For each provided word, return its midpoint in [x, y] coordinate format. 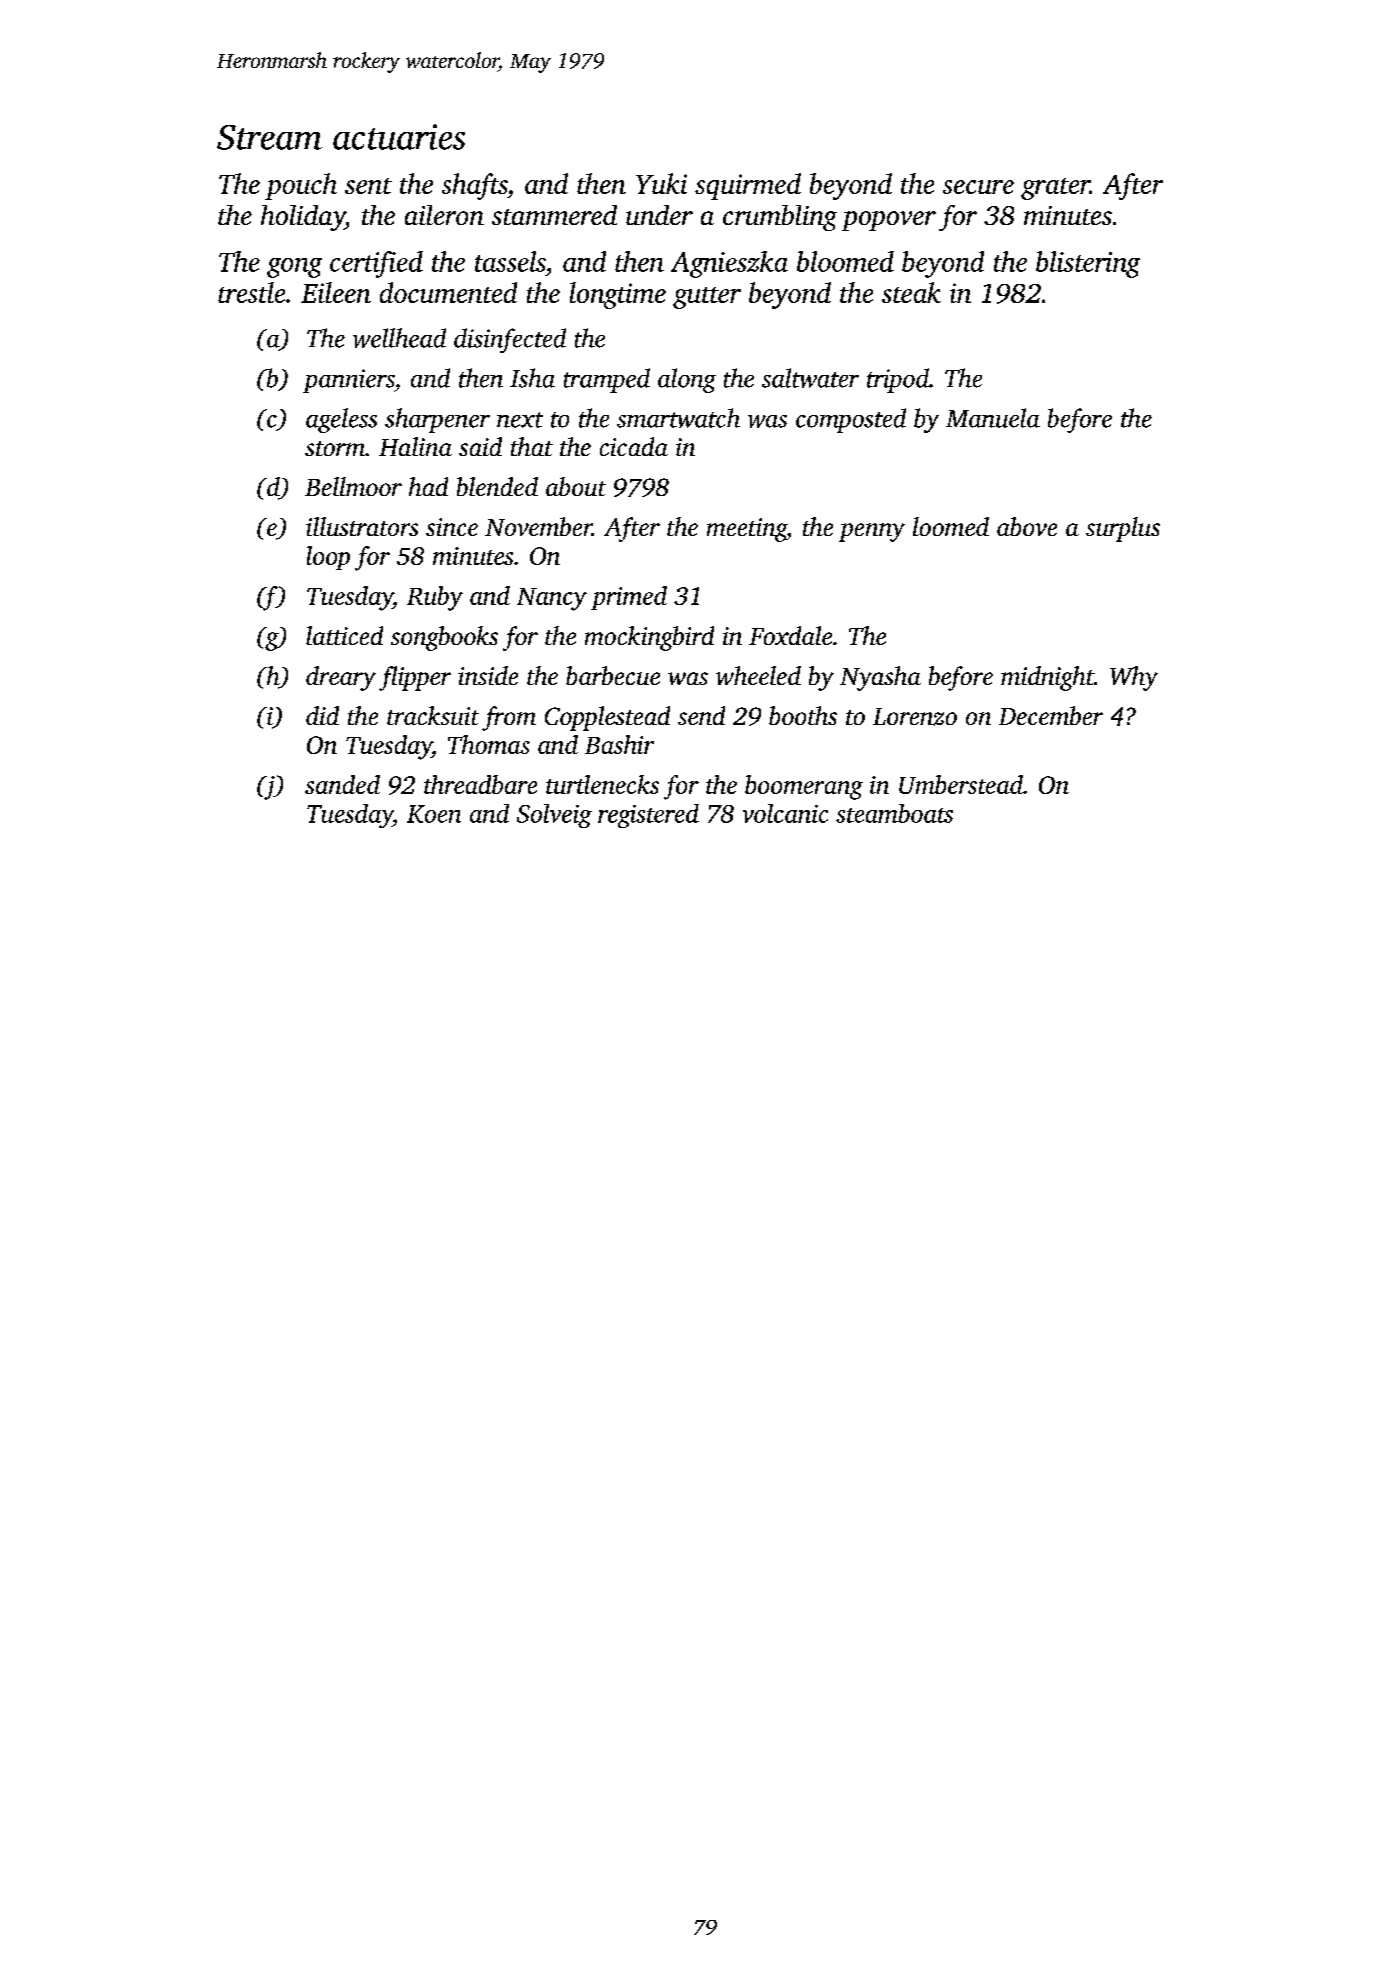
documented [448, 292]
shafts [474, 186]
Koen [434, 814]
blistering [1088, 264]
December [1051, 715]
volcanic [785, 813]
